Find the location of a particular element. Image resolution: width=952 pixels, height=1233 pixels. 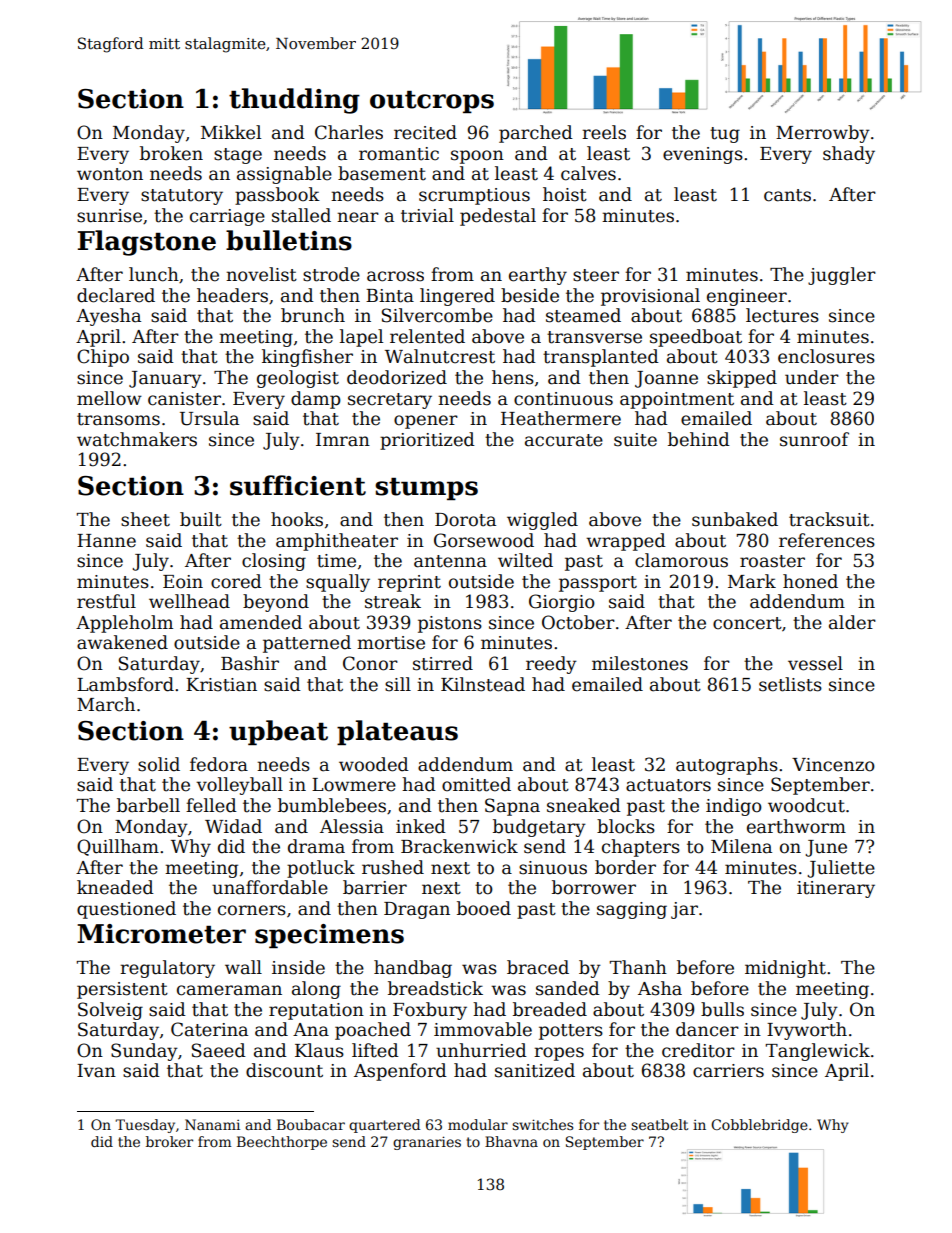

outcrops is located at coordinates (432, 102).
